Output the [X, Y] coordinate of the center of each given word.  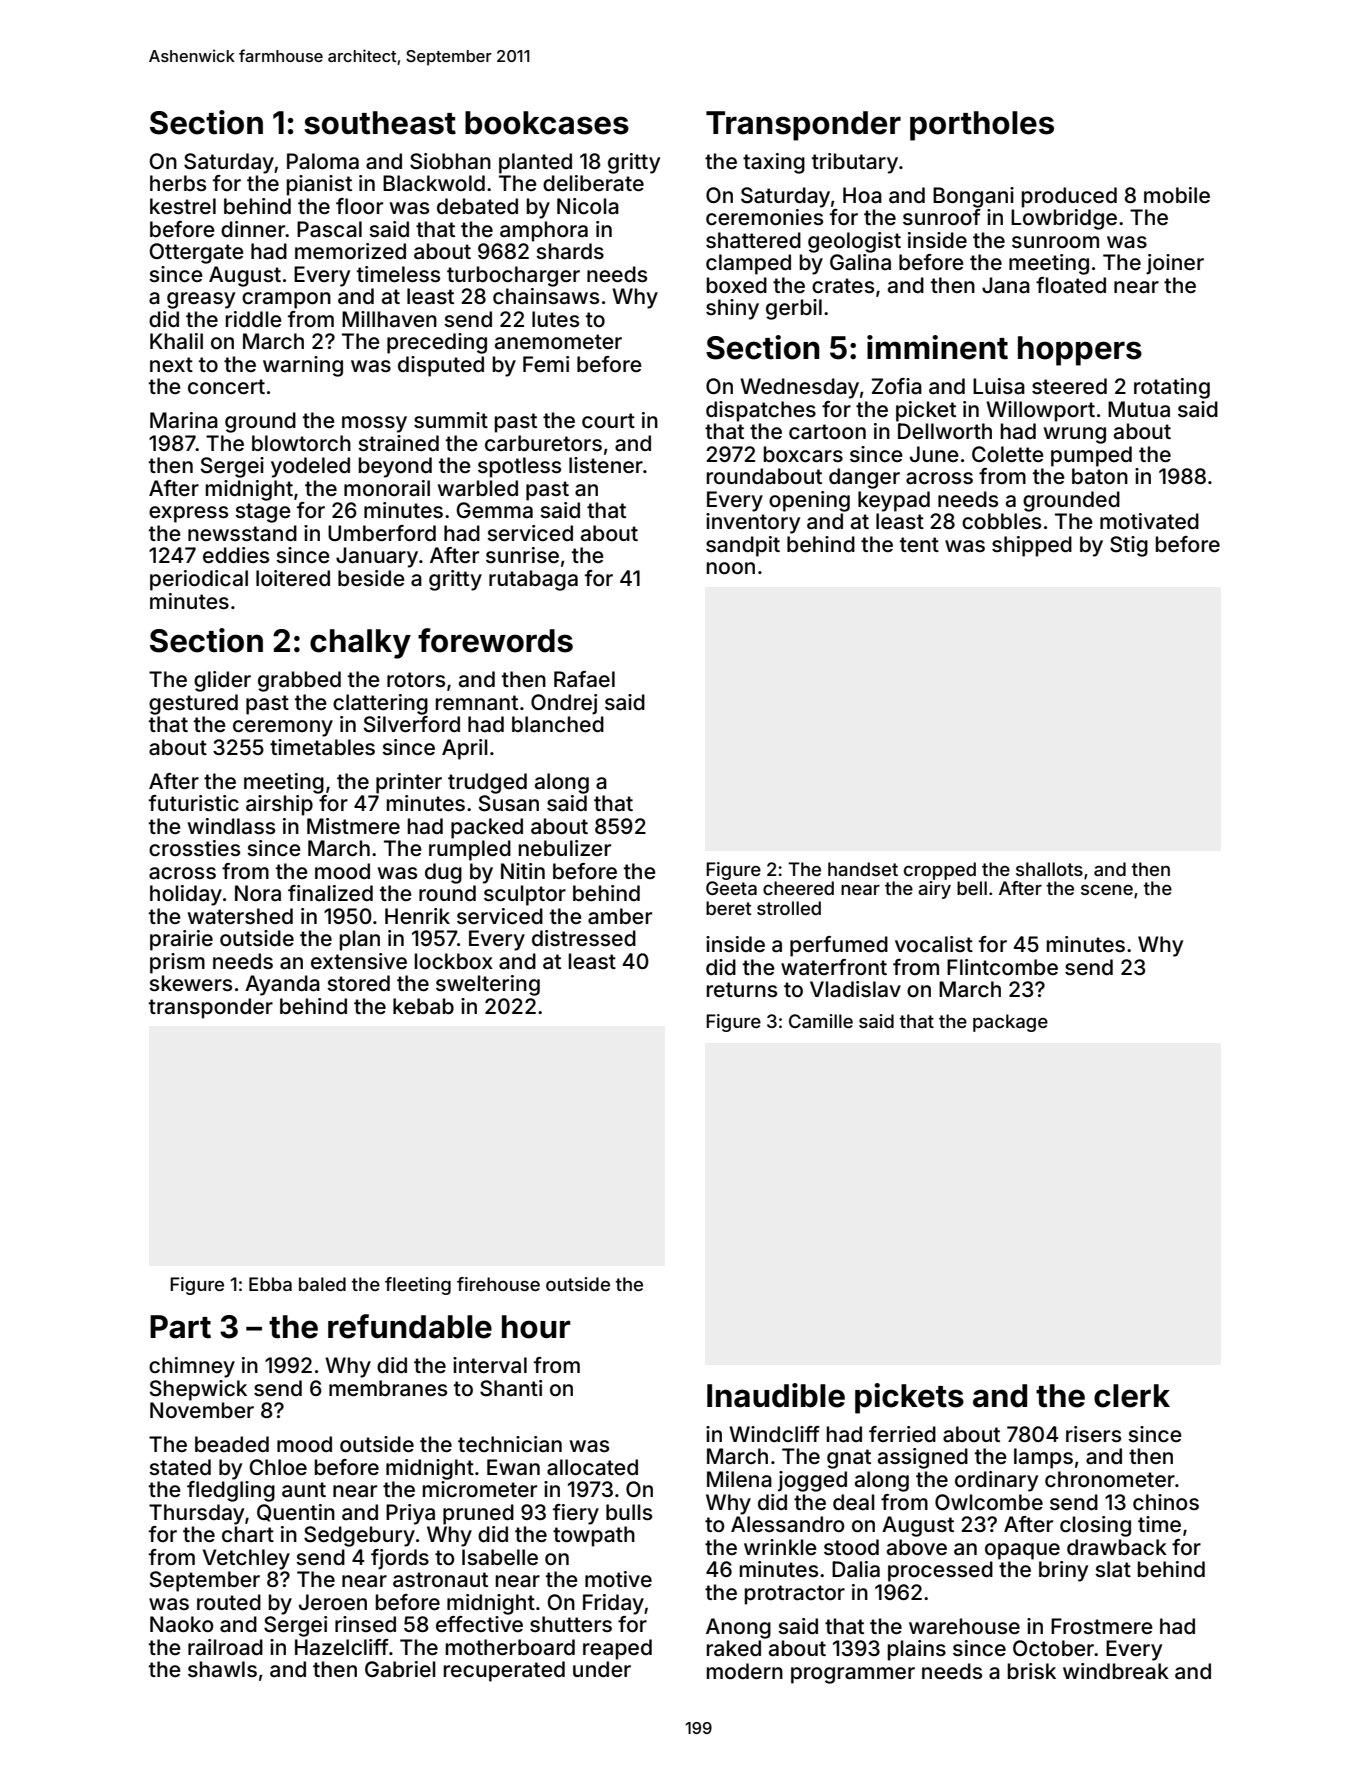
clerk [1132, 1396]
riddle [254, 319]
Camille [821, 1021]
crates [843, 286]
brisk [1032, 1671]
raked [734, 1648]
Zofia [897, 386]
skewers [190, 983]
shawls [222, 1669]
